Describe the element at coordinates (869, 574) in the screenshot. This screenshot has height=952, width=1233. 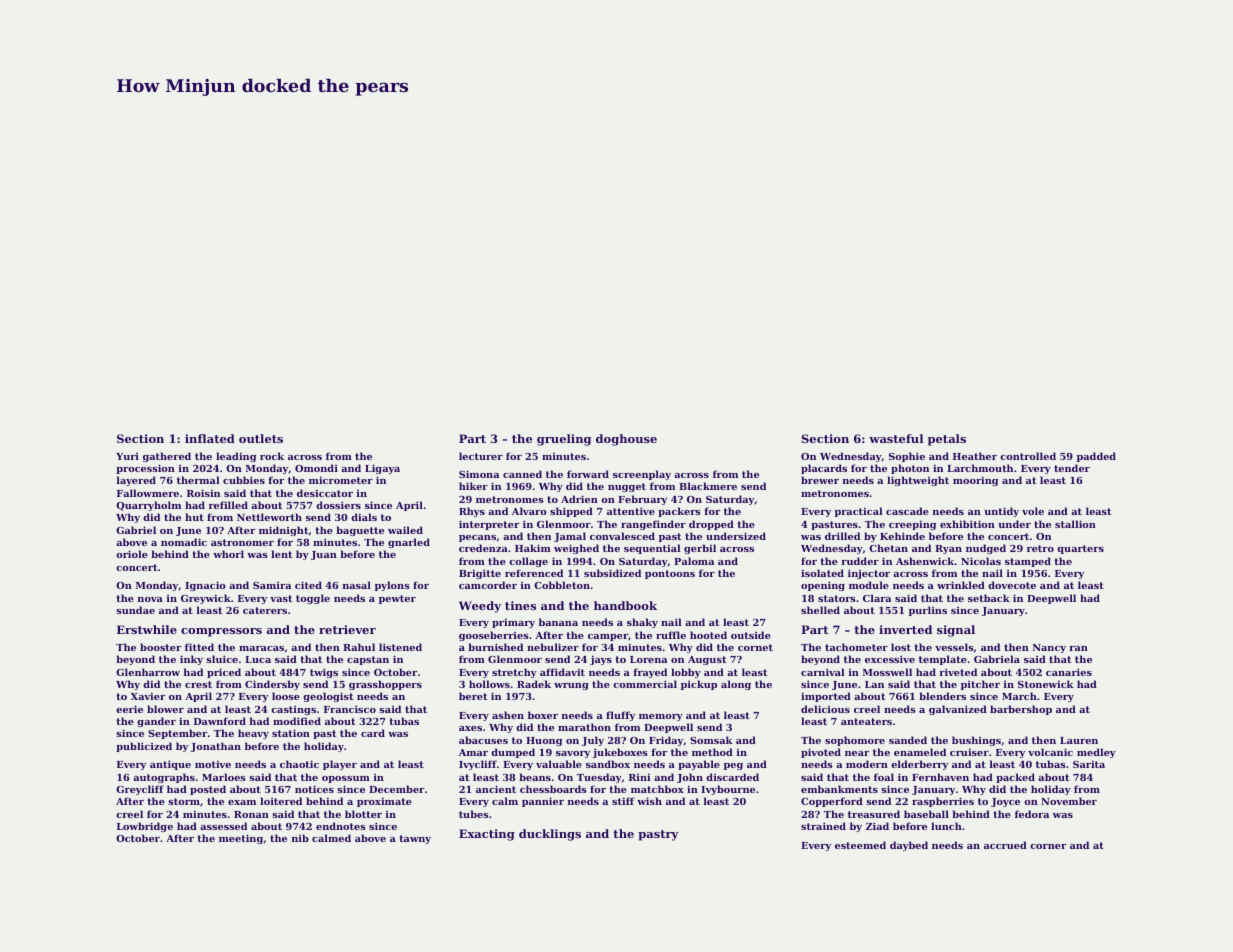
I see `injector` at that location.
